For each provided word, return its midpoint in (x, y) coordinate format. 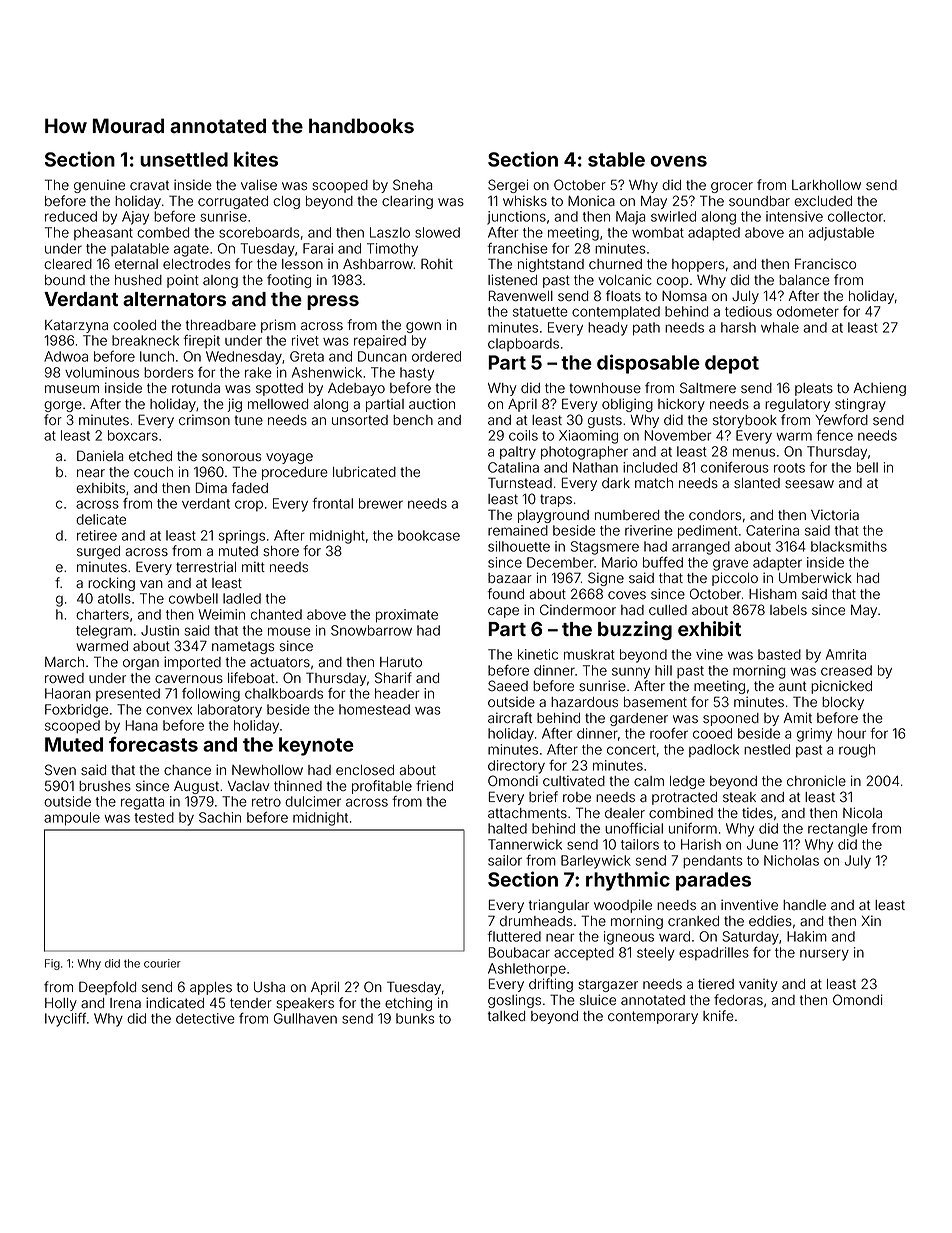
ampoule (72, 819)
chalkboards (284, 693)
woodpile (623, 906)
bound (65, 280)
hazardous (584, 702)
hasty (417, 374)
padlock (714, 750)
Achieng (880, 389)
